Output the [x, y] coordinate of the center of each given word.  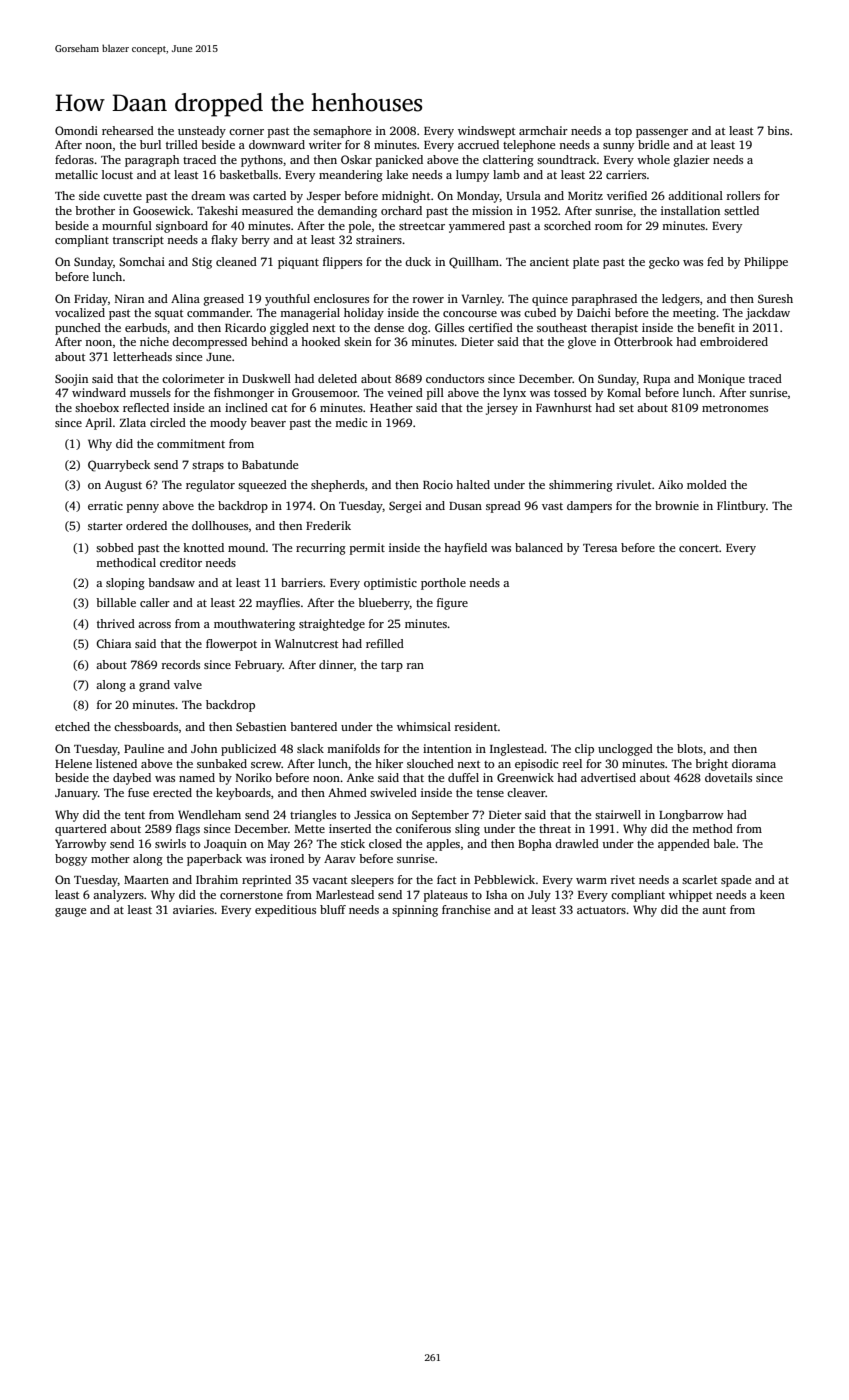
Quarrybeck [119, 466]
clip [584, 750]
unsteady [202, 132]
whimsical [424, 726]
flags [188, 830]
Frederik [328, 525]
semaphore [342, 132]
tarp [392, 667]
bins [778, 130]
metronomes [735, 408]
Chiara [113, 643]
